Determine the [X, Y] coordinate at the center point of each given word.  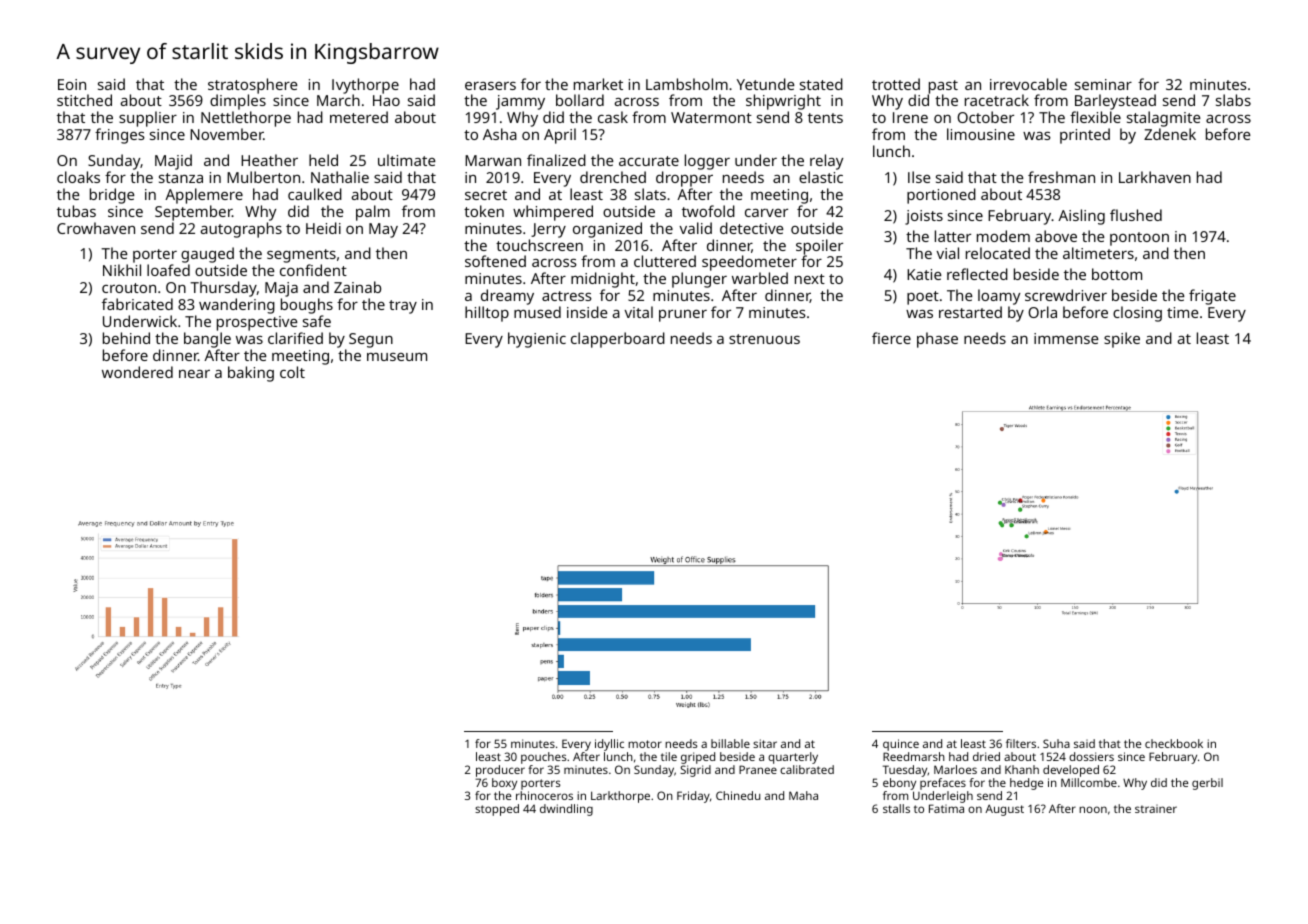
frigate [1212, 297]
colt [292, 372]
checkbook [1174, 743]
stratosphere [253, 86]
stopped [497, 810]
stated [821, 84]
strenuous [764, 339]
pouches [543, 758]
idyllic [609, 745]
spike [1122, 340]
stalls [896, 808]
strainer [1156, 809]
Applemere [204, 196]
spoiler [819, 247]
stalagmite [1164, 119]
